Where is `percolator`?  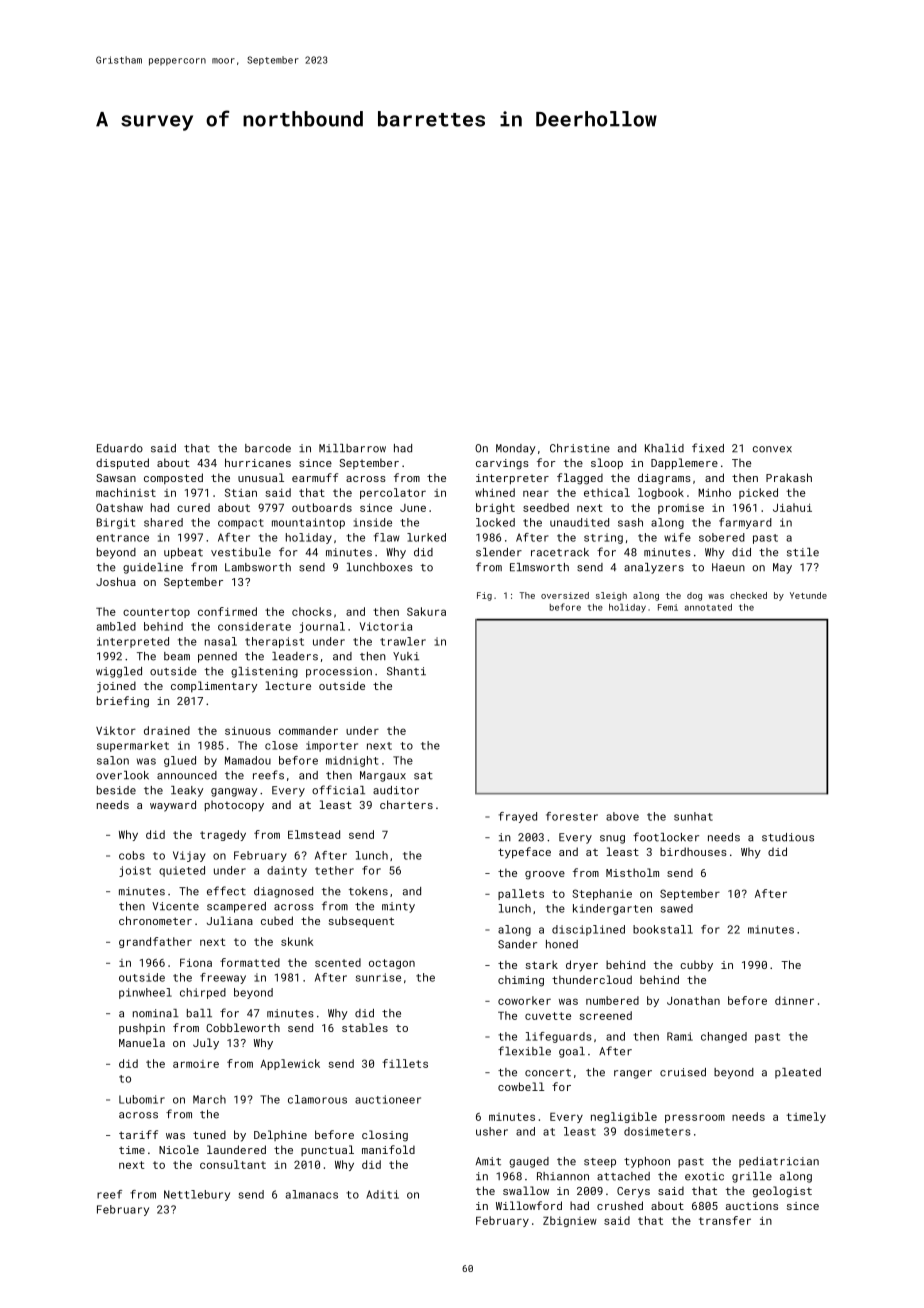 percolator is located at coordinates (393, 493).
